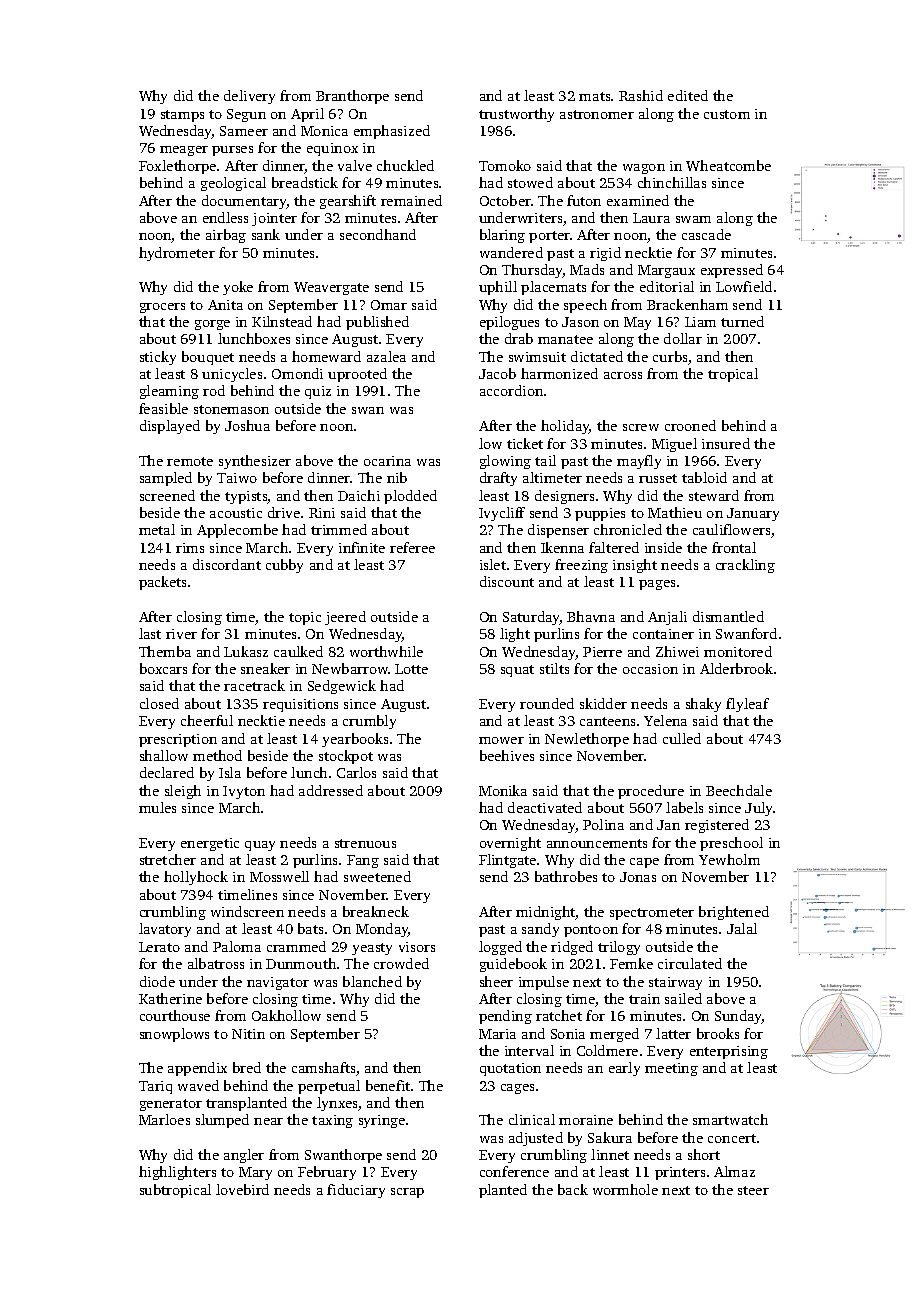 The height and width of the screenshot is (1314, 924). What do you see at coordinates (658, 478) in the screenshot?
I see `russet` at bounding box center [658, 478].
